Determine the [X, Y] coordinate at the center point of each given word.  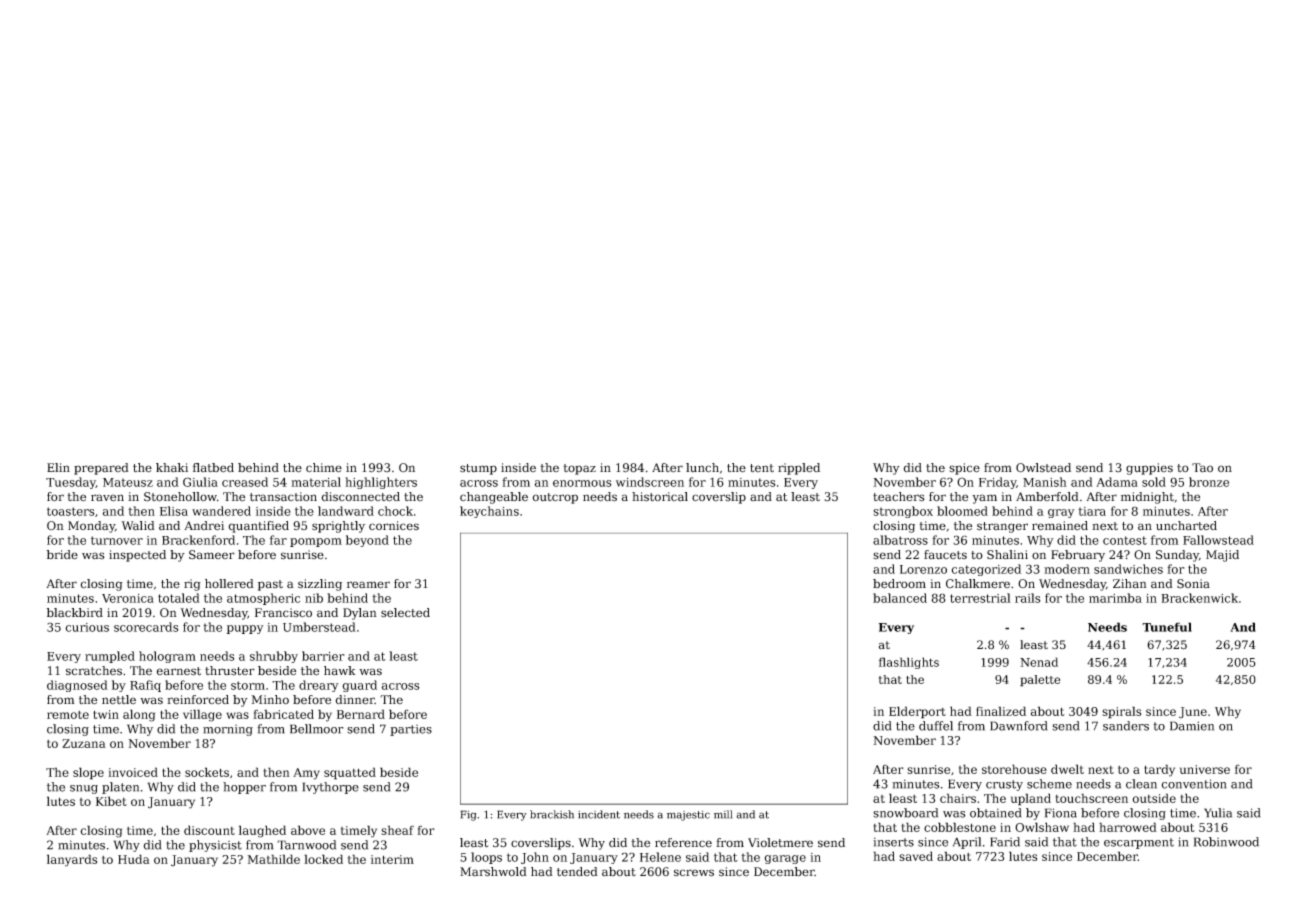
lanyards [72, 860]
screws [694, 873]
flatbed [213, 468]
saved [916, 856]
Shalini [1007, 555]
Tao [1202, 468]
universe [1205, 769]
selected [405, 613]
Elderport [917, 712]
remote [68, 715]
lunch [702, 468]
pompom [316, 542]
